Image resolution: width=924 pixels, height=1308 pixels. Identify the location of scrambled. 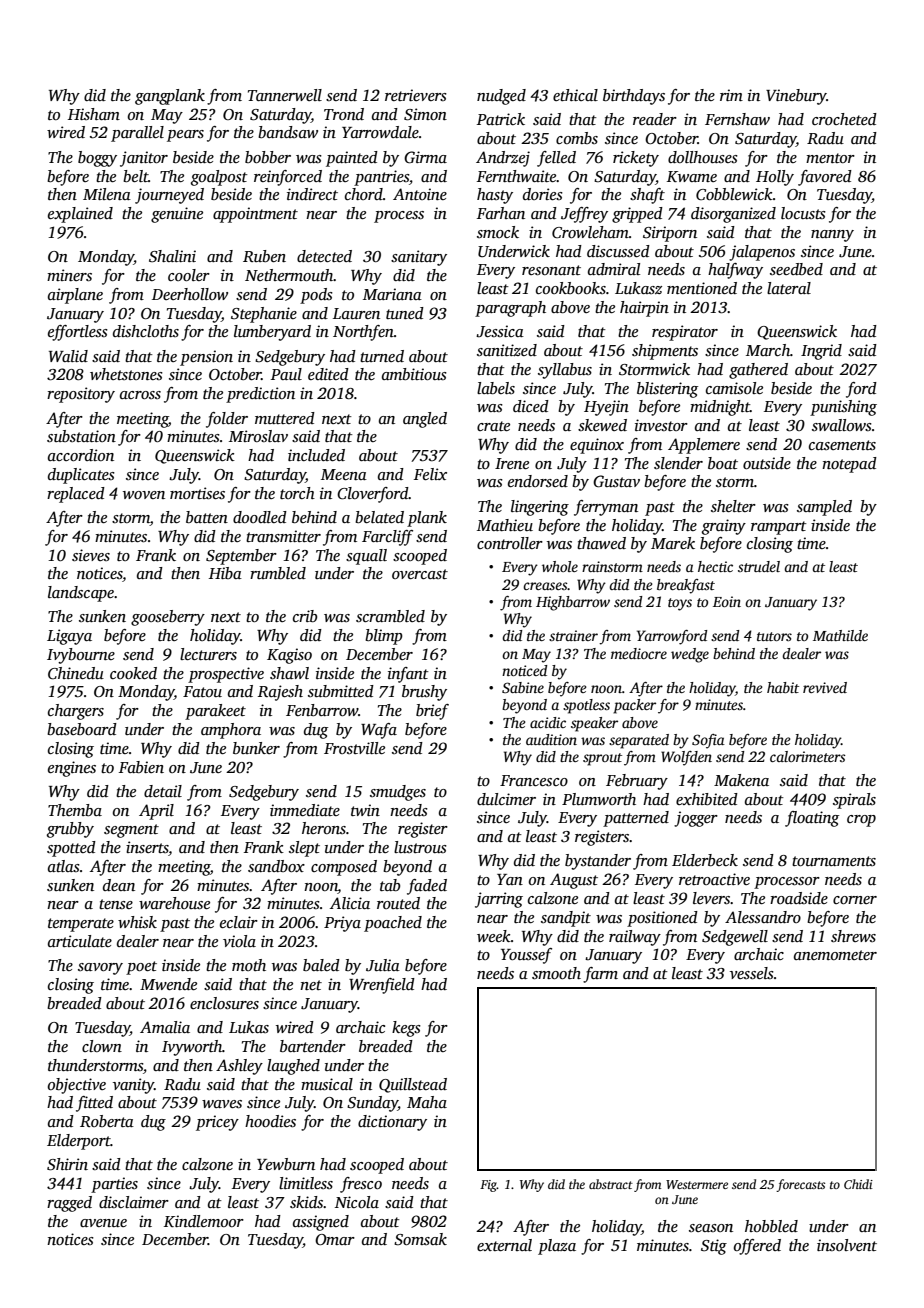
(390, 616).
